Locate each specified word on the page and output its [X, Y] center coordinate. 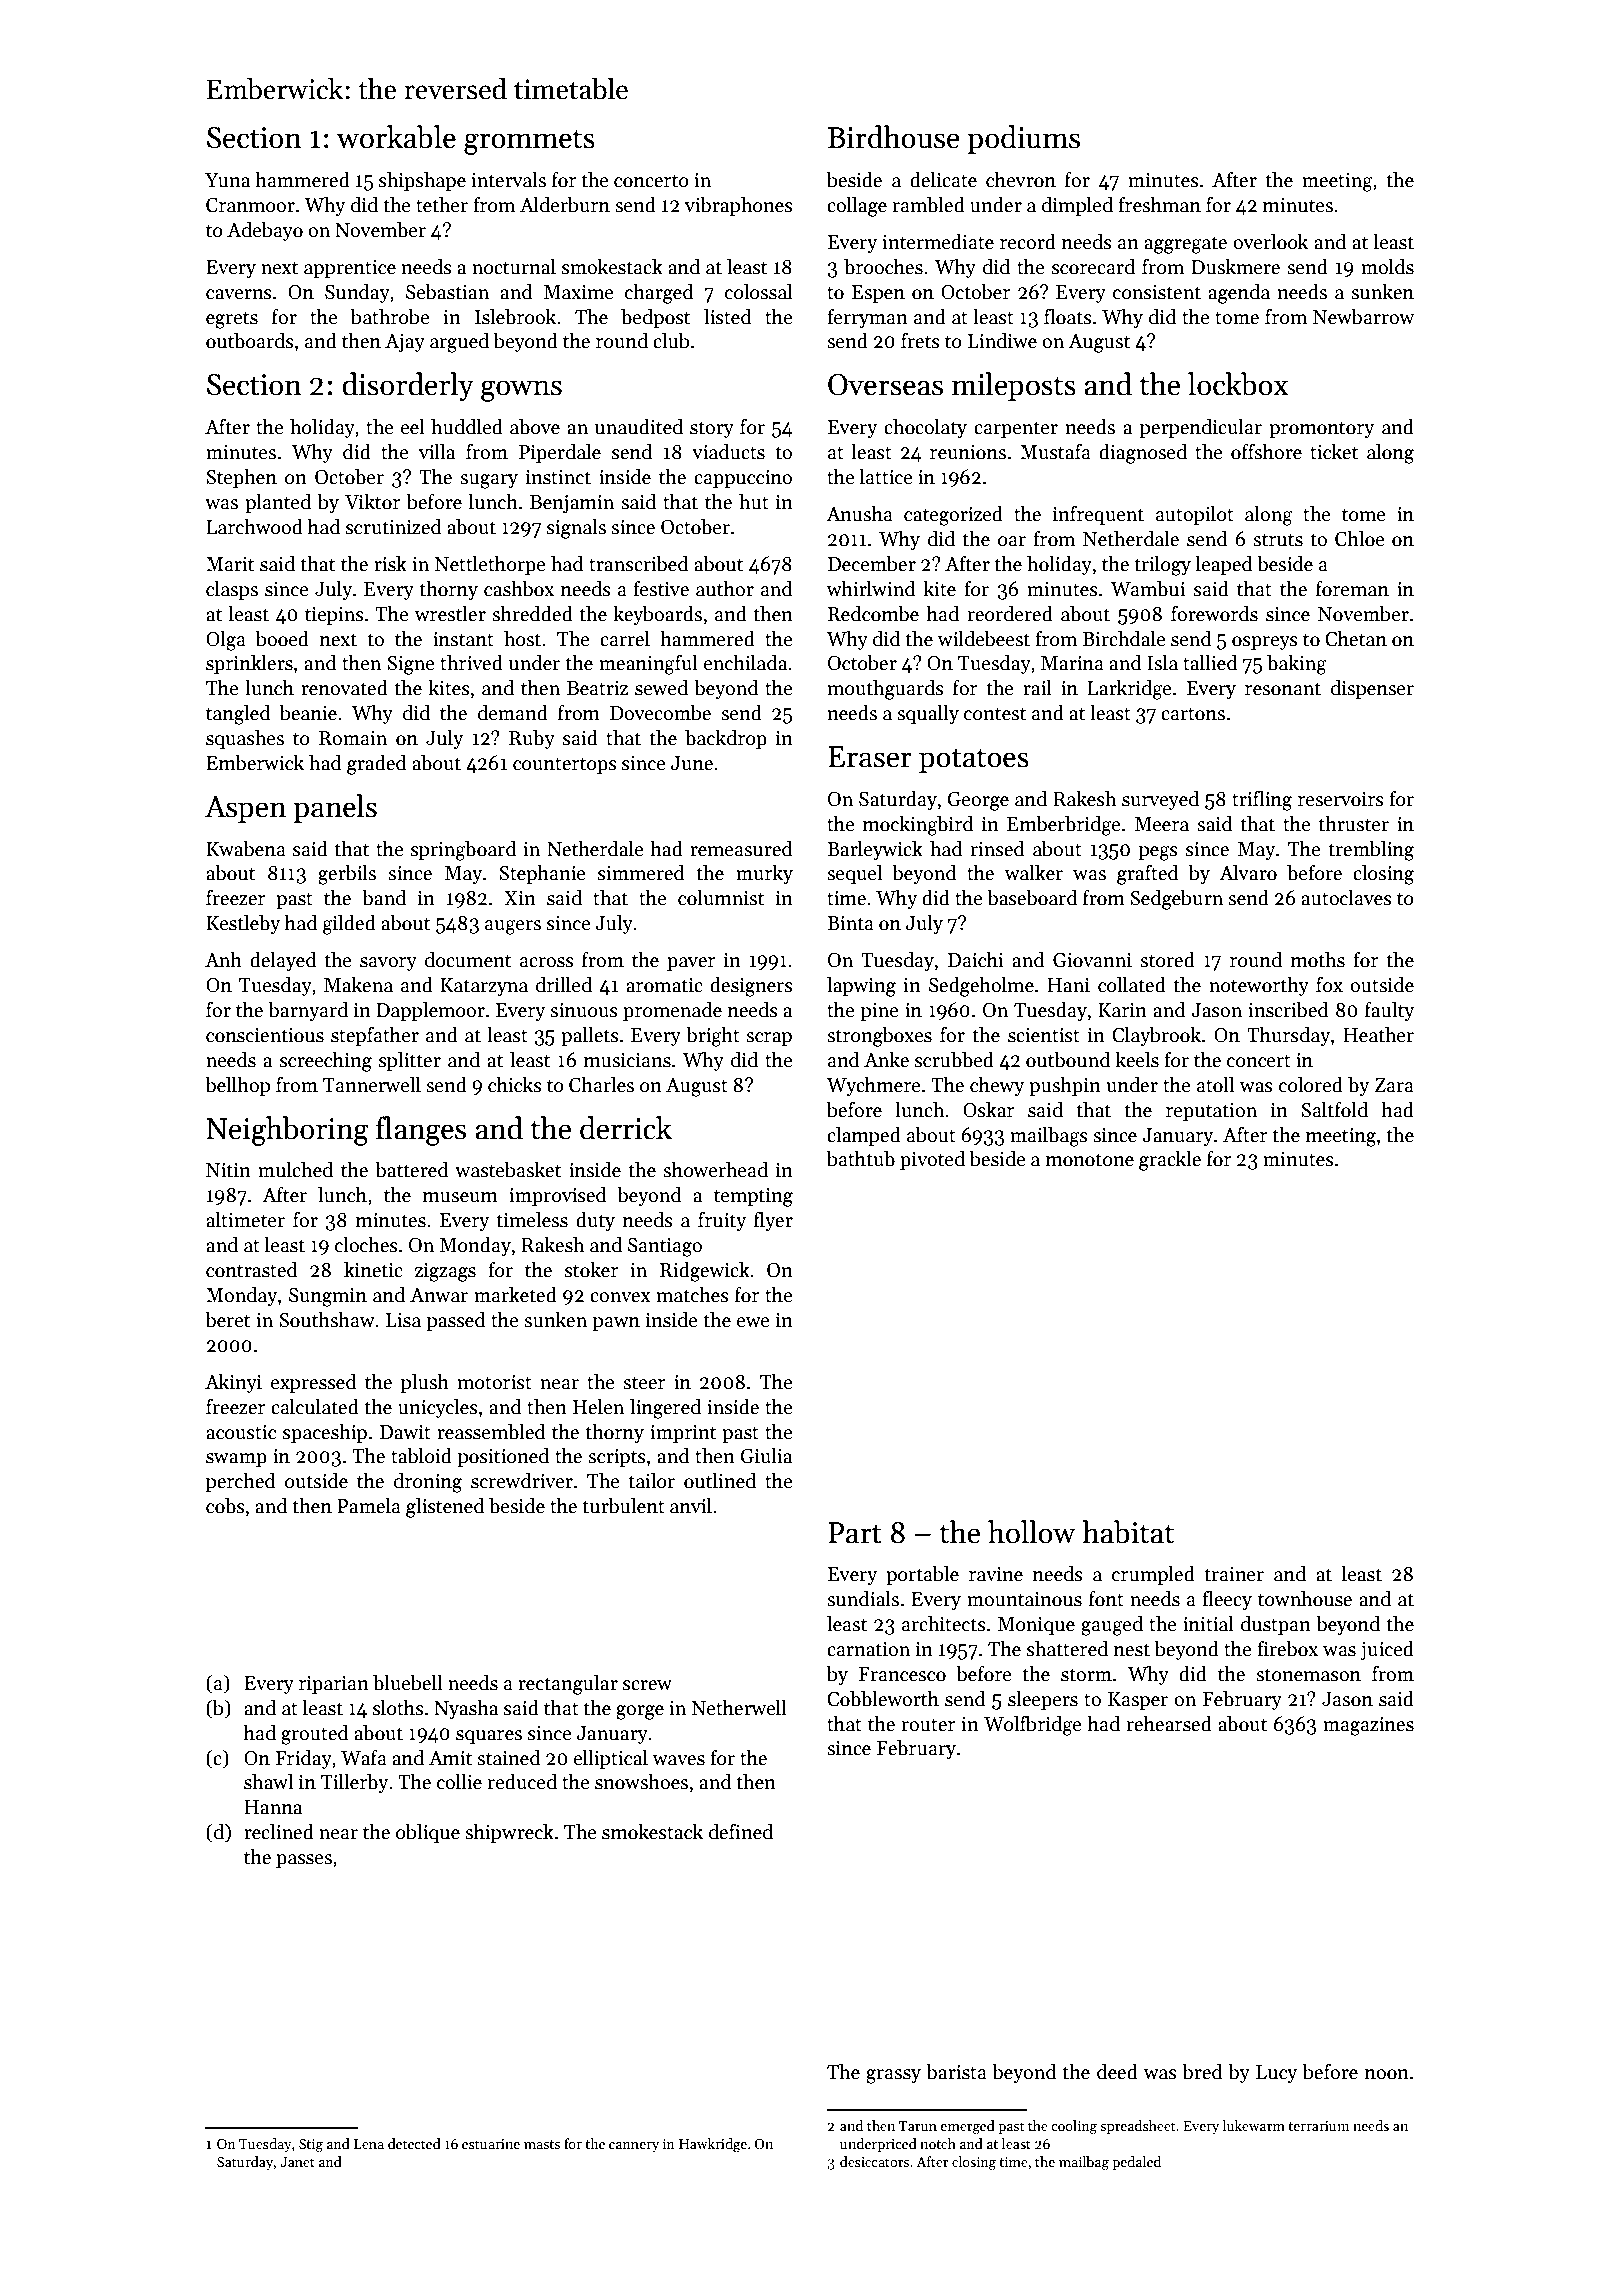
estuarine [491, 2144]
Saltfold [1334, 1110]
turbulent [624, 1506]
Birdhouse [894, 137]
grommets [529, 142]
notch [938, 2143]
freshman [1159, 205]
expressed [313, 1383]
